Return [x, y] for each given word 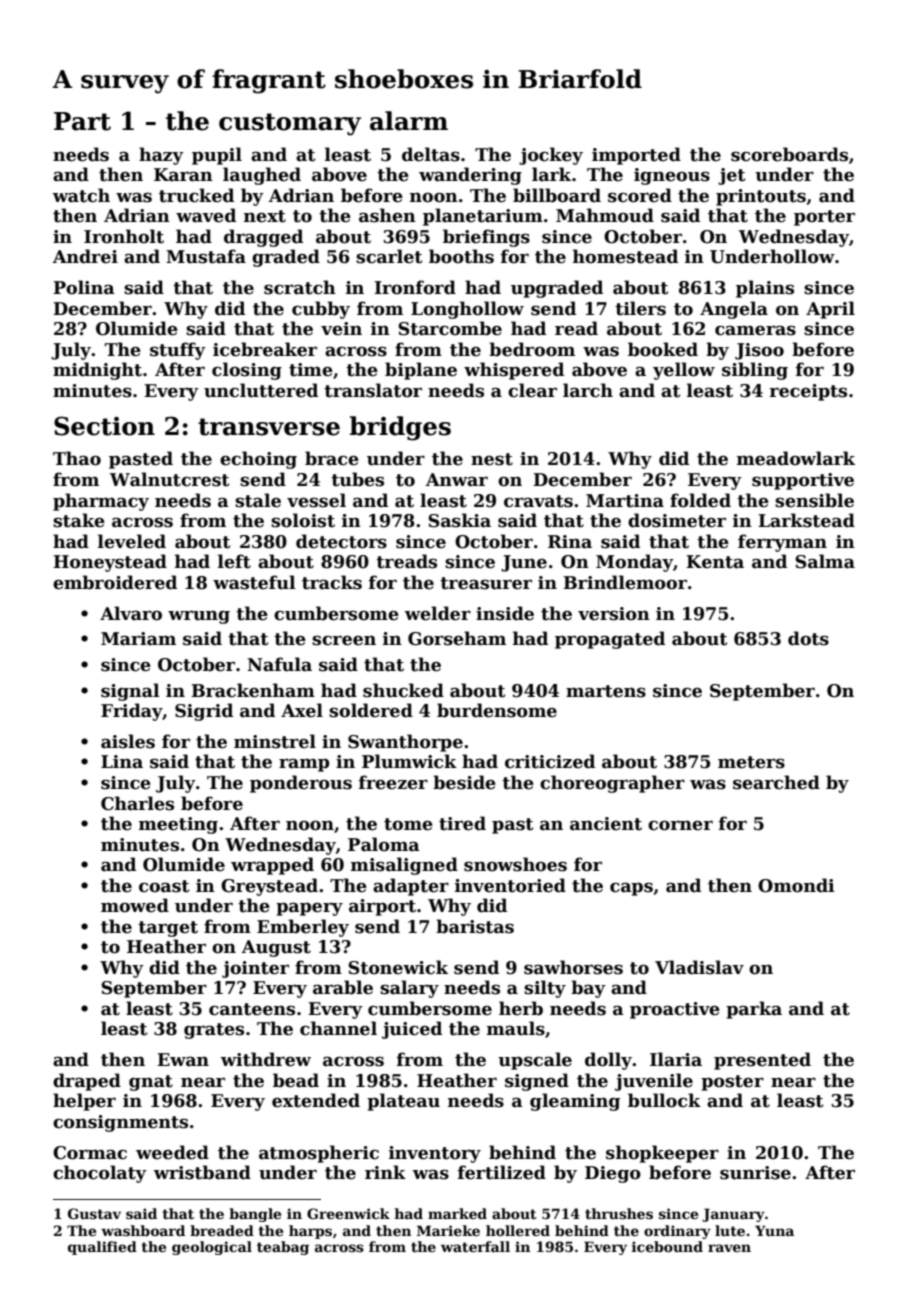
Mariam [138, 639]
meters [751, 762]
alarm [409, 121]
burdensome [497, 710]
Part [82, 121]
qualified [102, 1248]
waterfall [475, 1246]
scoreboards [789, 154]
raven [729, 1248]
